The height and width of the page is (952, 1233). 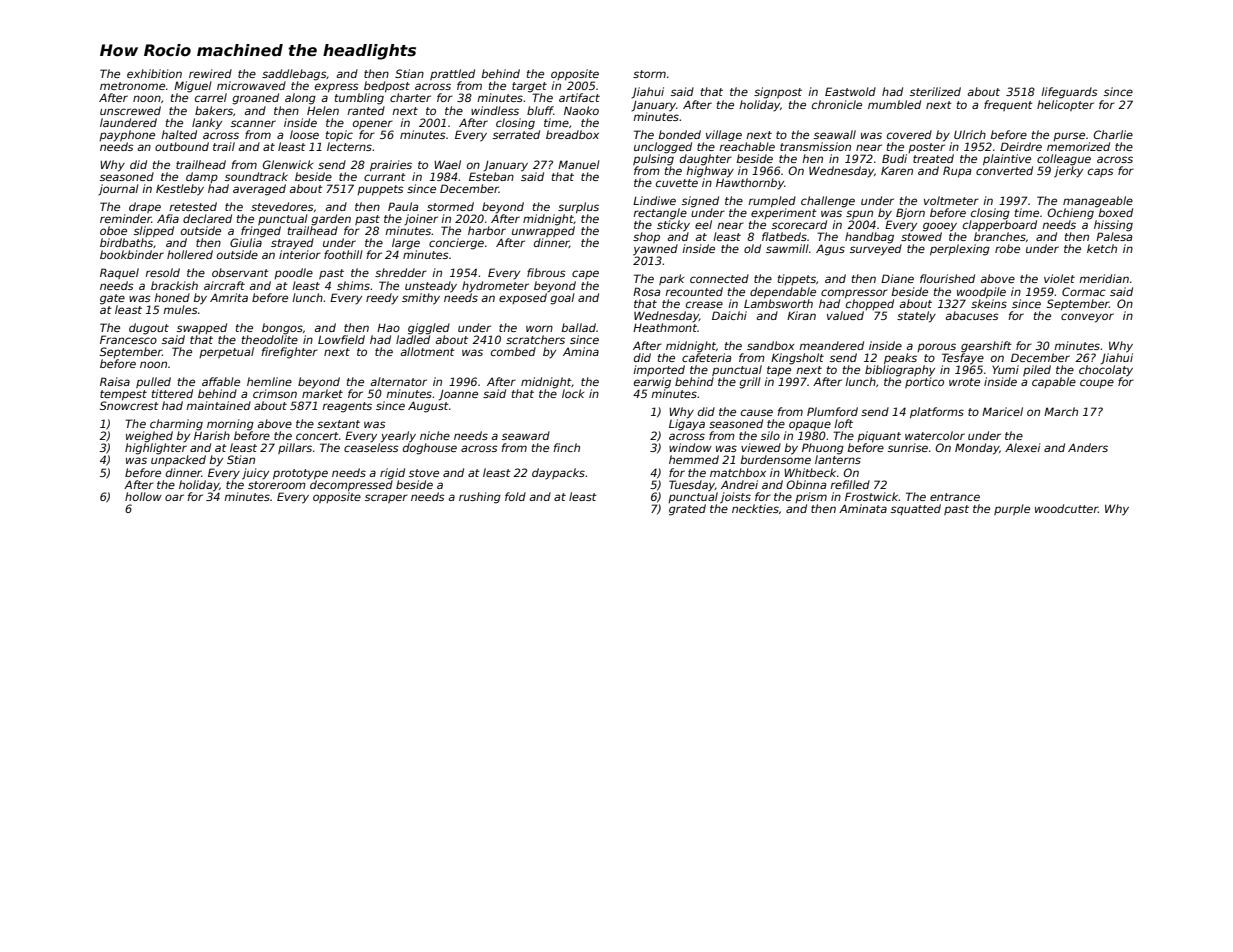 What do you see at coordinates (132, 86) in the page?
I see `metronome` at bounding box center [132, 86].
